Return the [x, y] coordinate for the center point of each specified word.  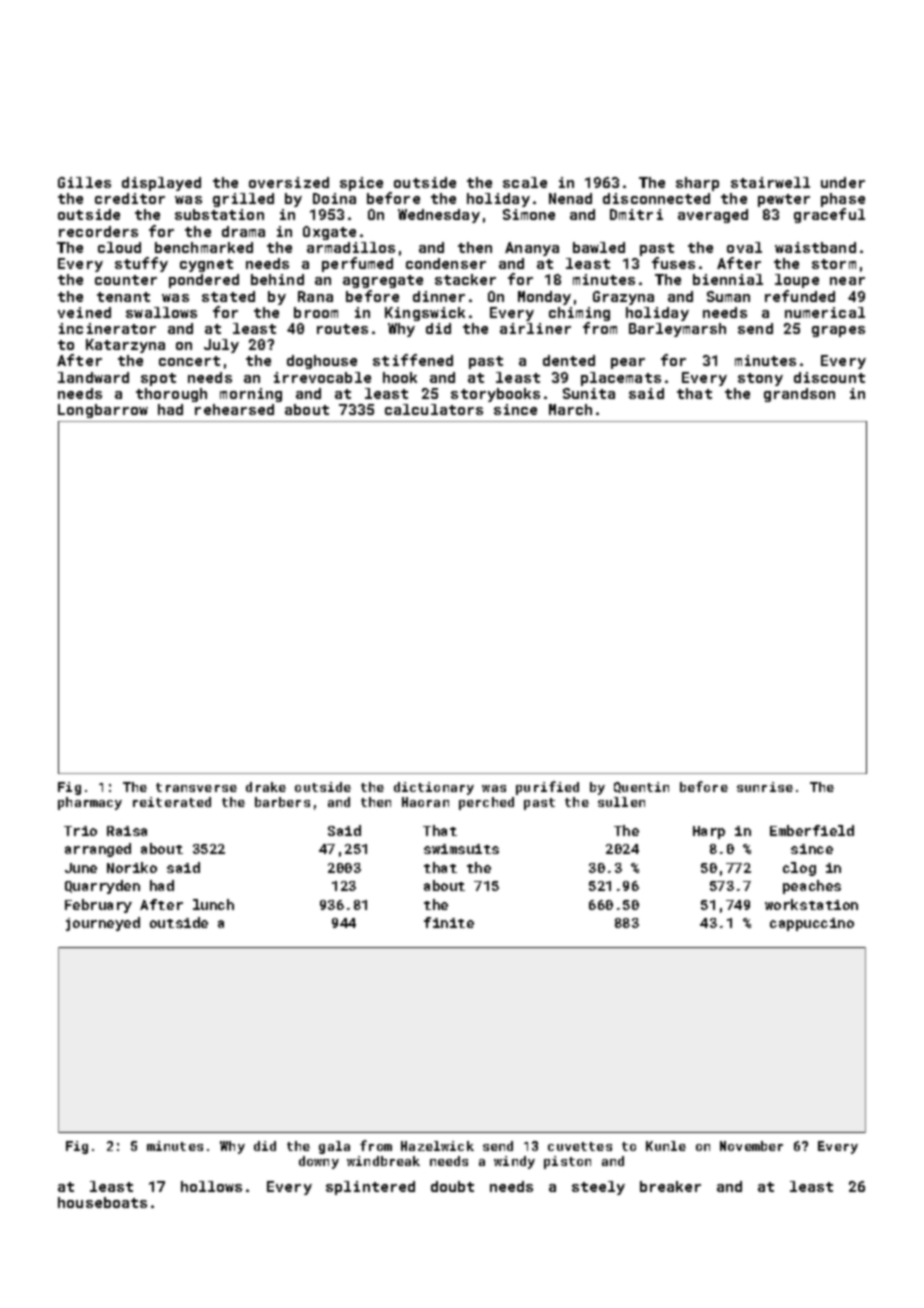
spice [361, 184]
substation [219, 214]
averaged [713, 216]
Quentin [641, 787]
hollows [211, 1186]
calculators [434, 409]
